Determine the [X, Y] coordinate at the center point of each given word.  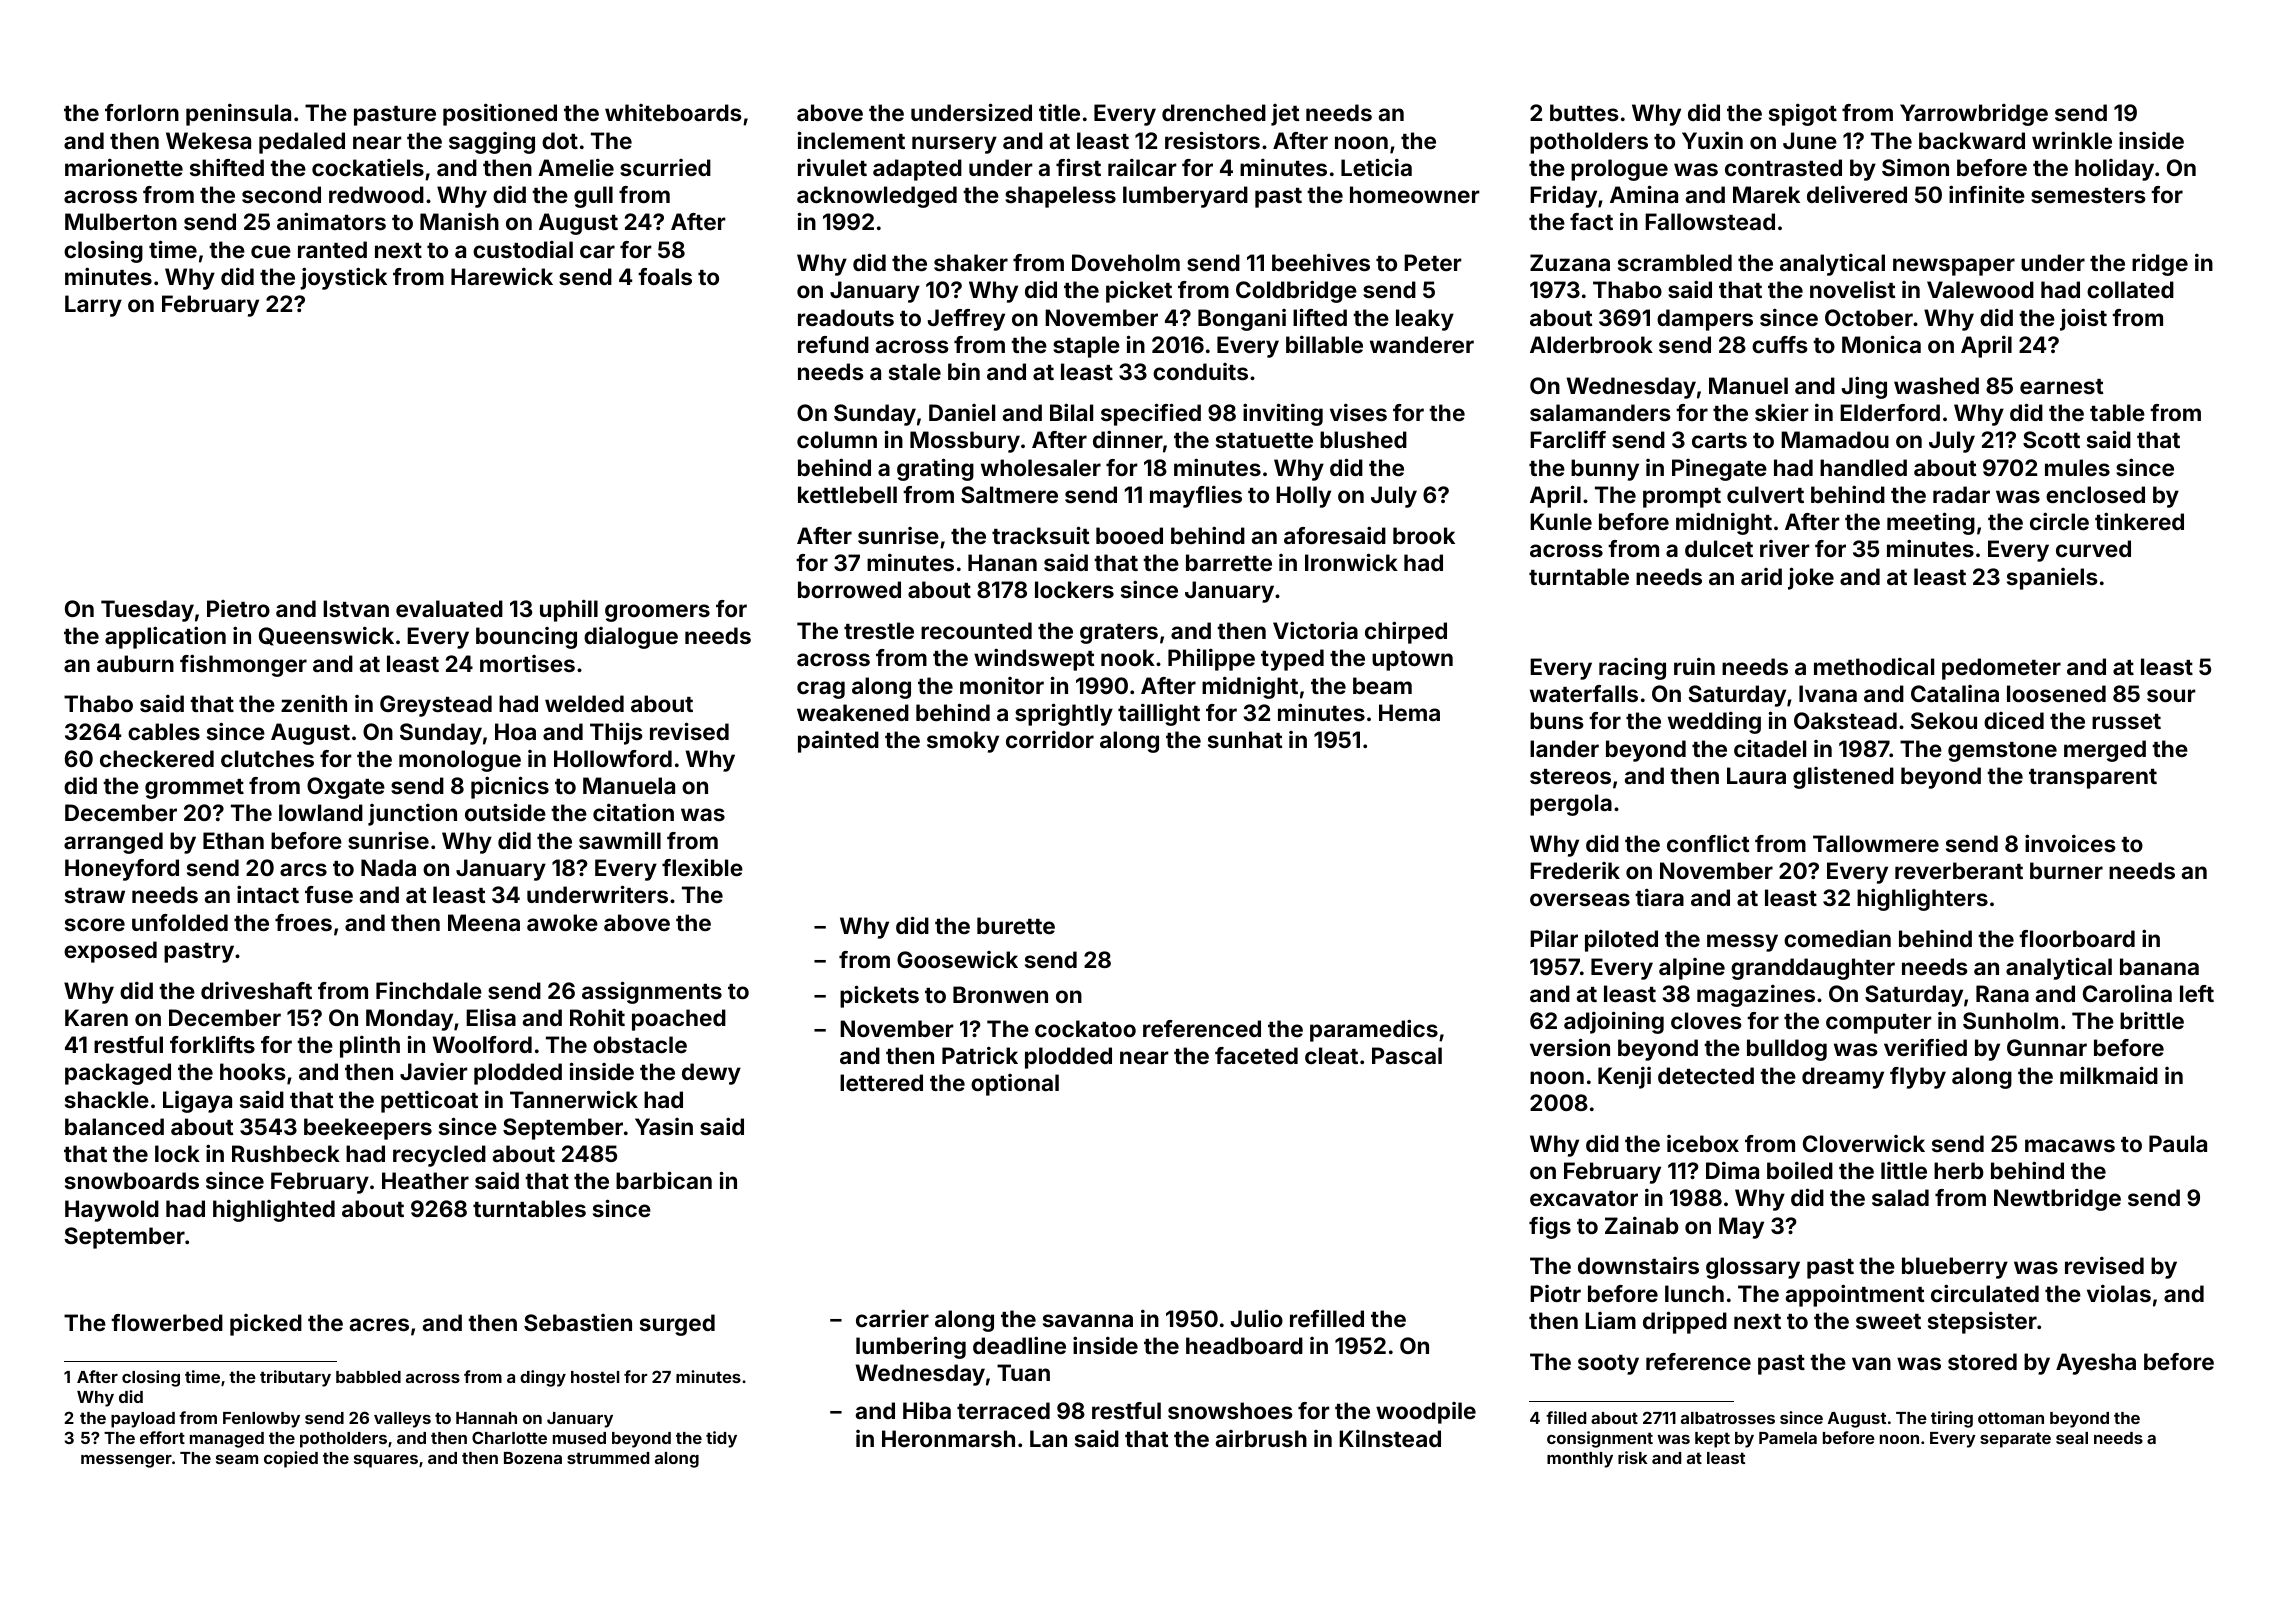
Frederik [1575, 870]
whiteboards [673, 112]
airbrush [1261, 1438]
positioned [500, 115]
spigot [1803, 115]
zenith [314, 703]
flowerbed [167, 1322]
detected [1706, 1075]
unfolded [180, 922]
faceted [1256, 1055]
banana [2159, 966]
